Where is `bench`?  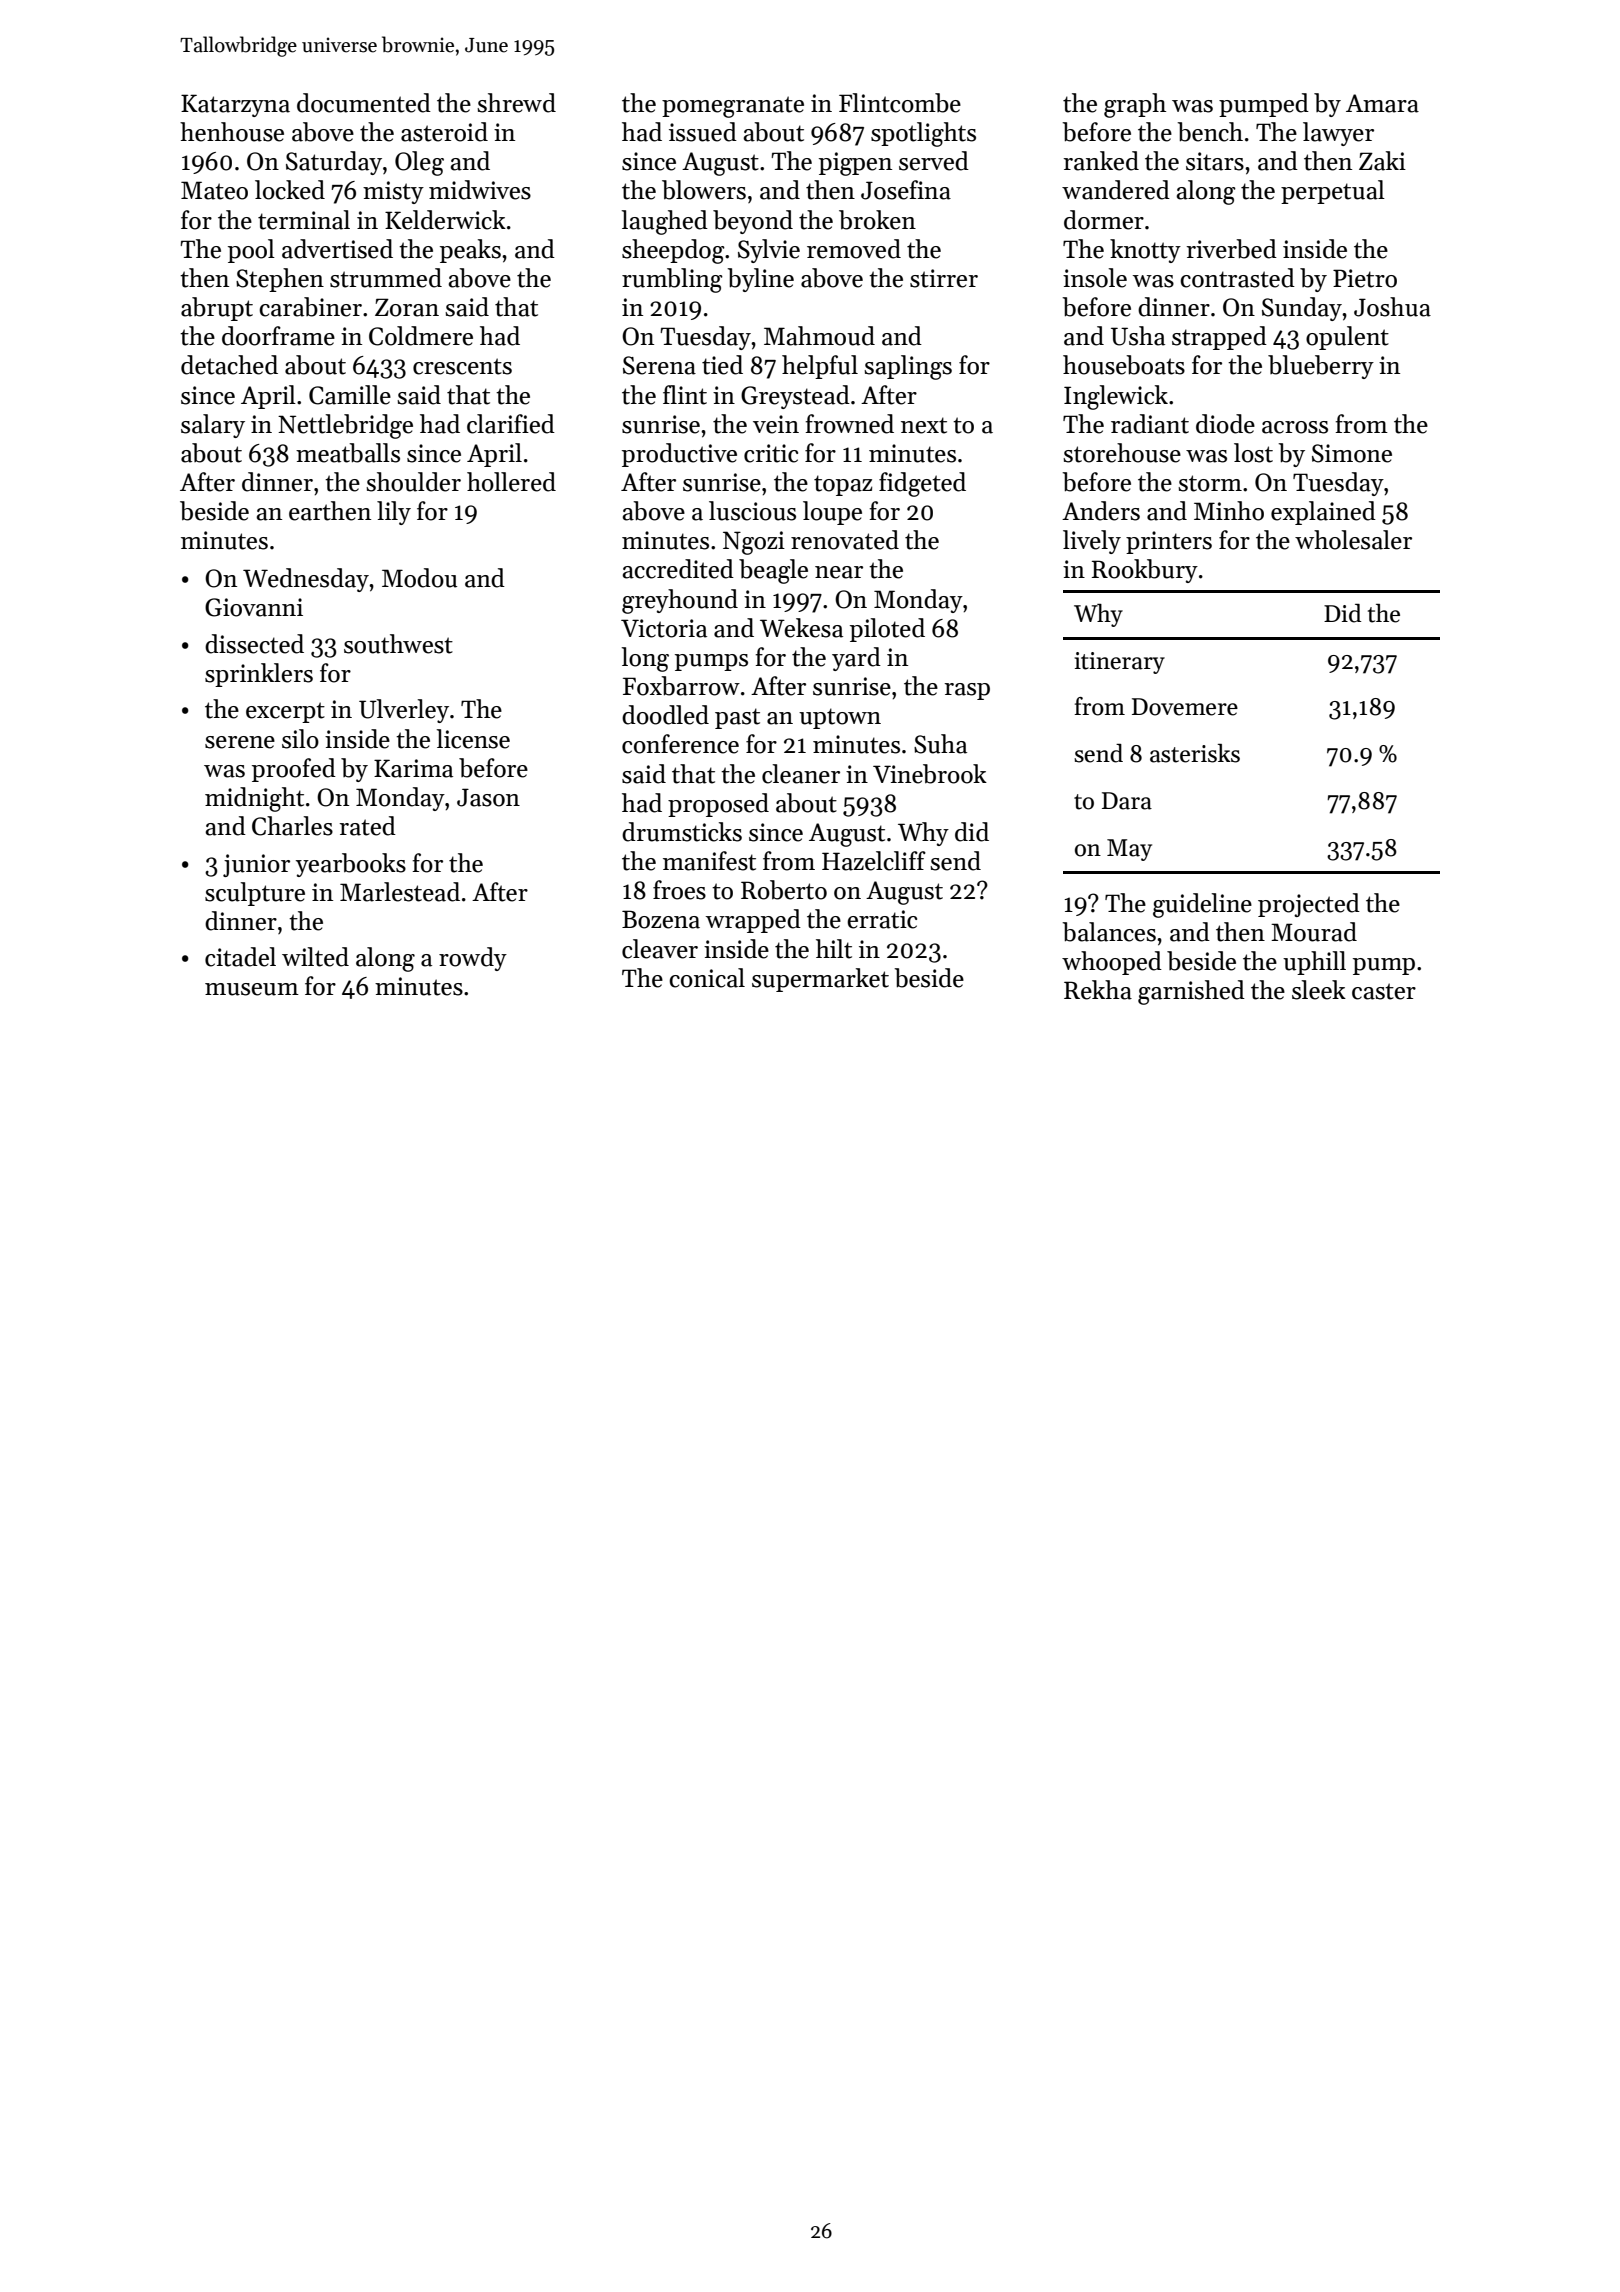 bench is located at coordinates (1210, 132).
